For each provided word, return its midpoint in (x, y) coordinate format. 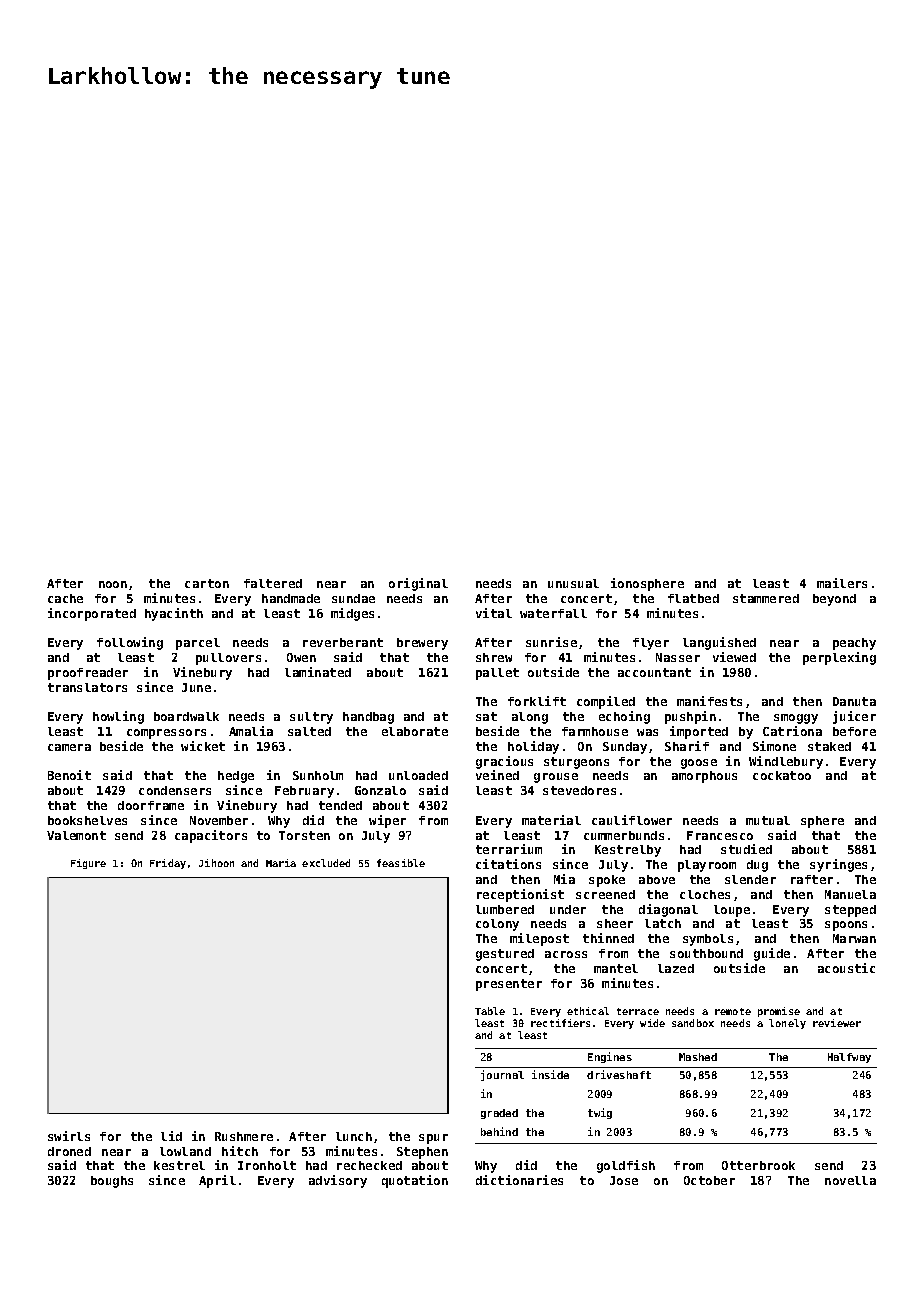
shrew (494, 657)
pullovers (228, 659)
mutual (768, 820)
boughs (112, 1182)
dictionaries (519, 1180)
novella (850, 1180)
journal (502, 1075)
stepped (850, 911)
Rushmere (244, 1136)
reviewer (837, 1023)
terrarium (509, 849)
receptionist (520, 895)
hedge (236, 777)
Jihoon (216, 863)
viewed (734, 657)
